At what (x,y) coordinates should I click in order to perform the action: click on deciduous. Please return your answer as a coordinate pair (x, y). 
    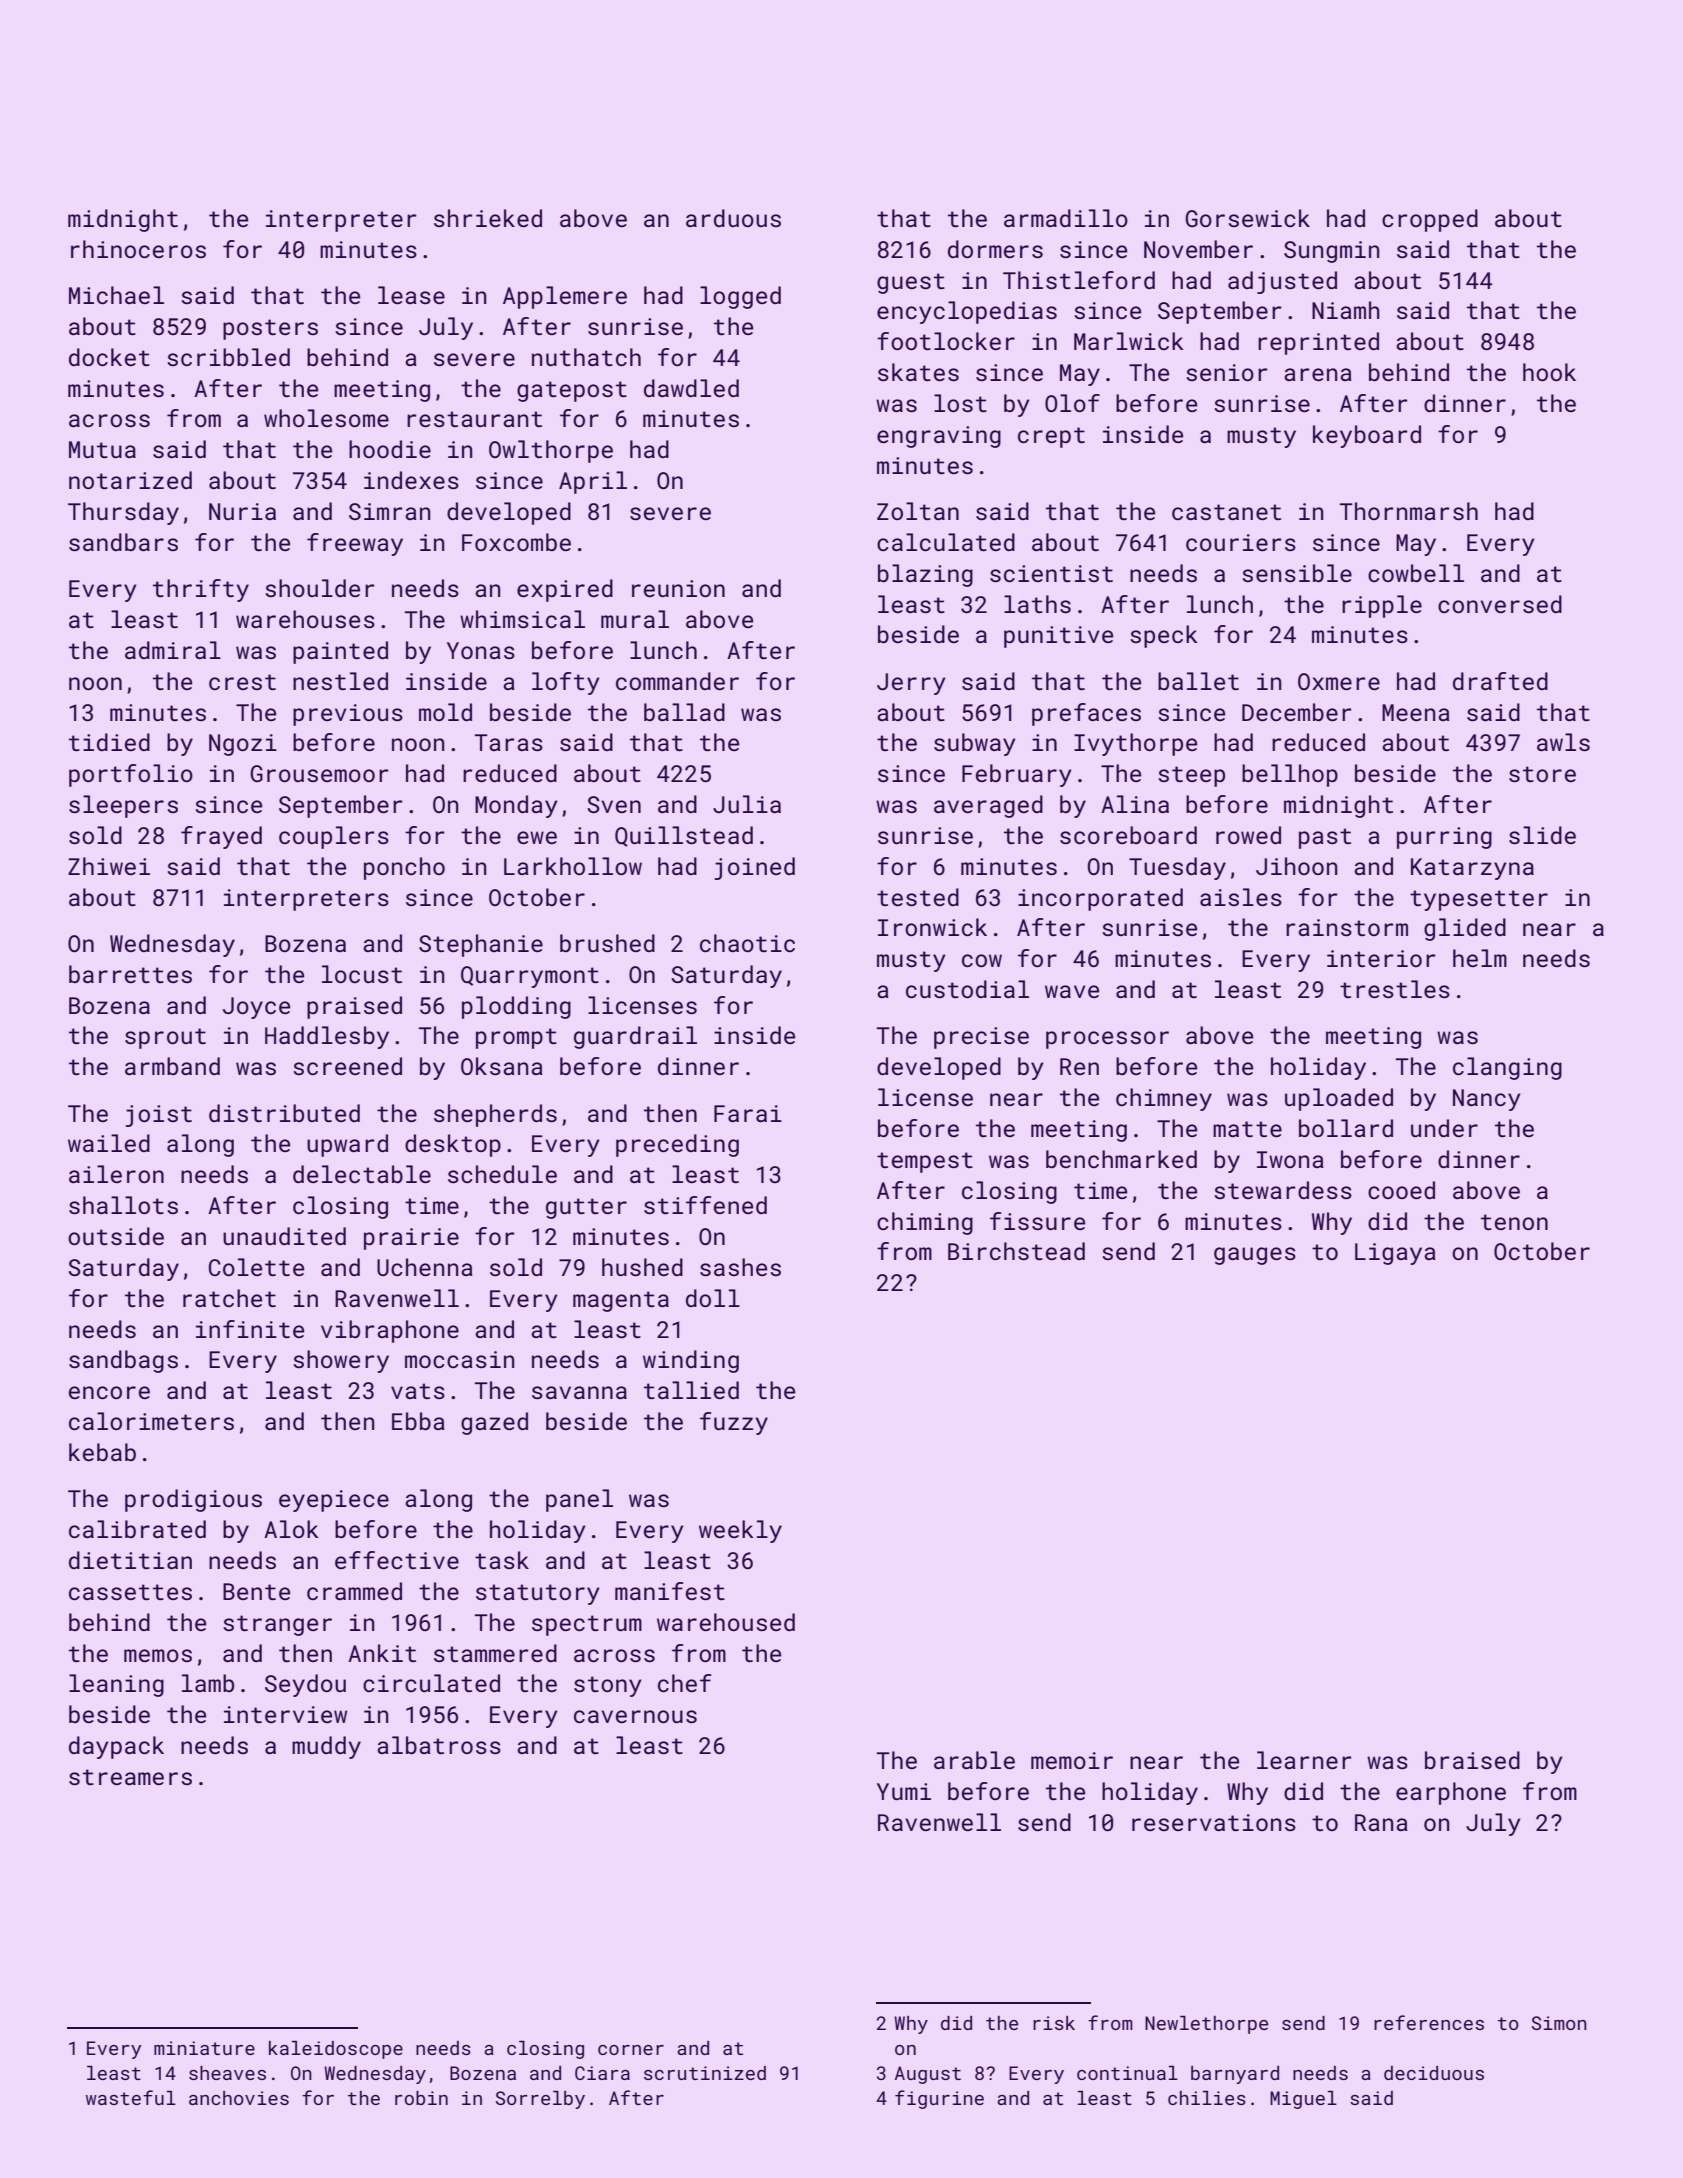
    Looking at the image, I should click on (1434, 2073).
